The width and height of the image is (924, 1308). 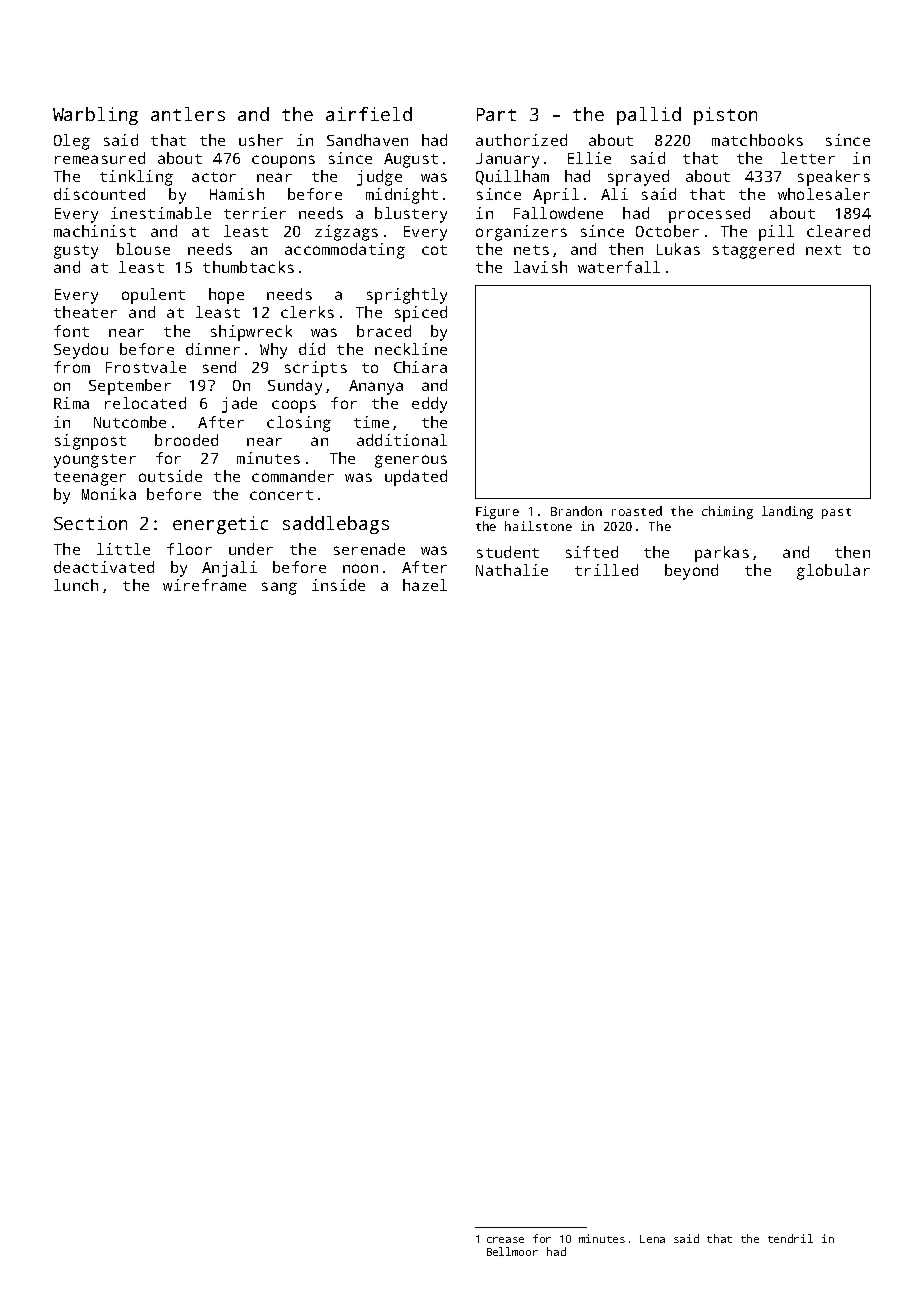 I want to click on cleared, so click(x=838, y=231).
